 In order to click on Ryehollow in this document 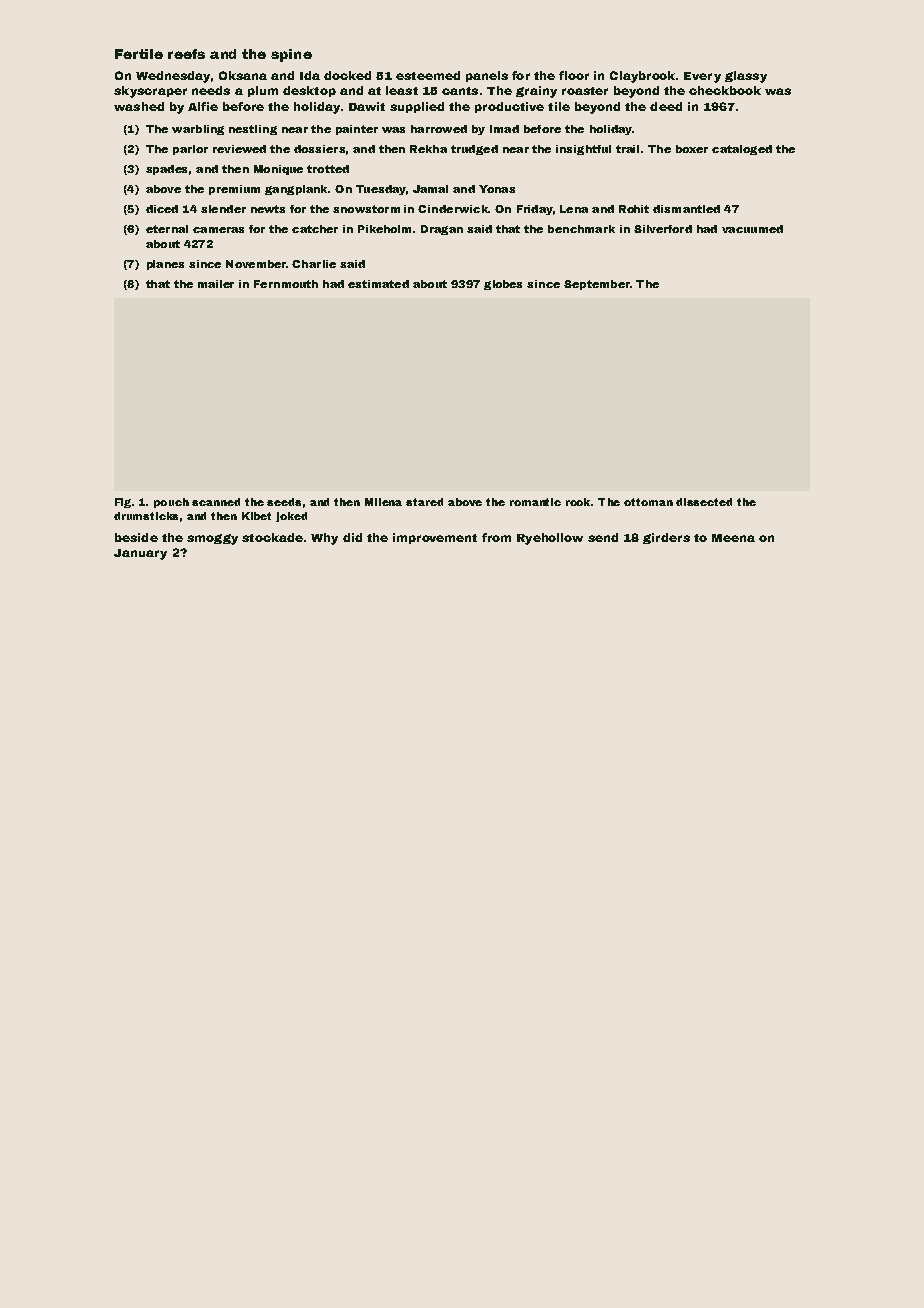, I will do `click(550, 539)`.
